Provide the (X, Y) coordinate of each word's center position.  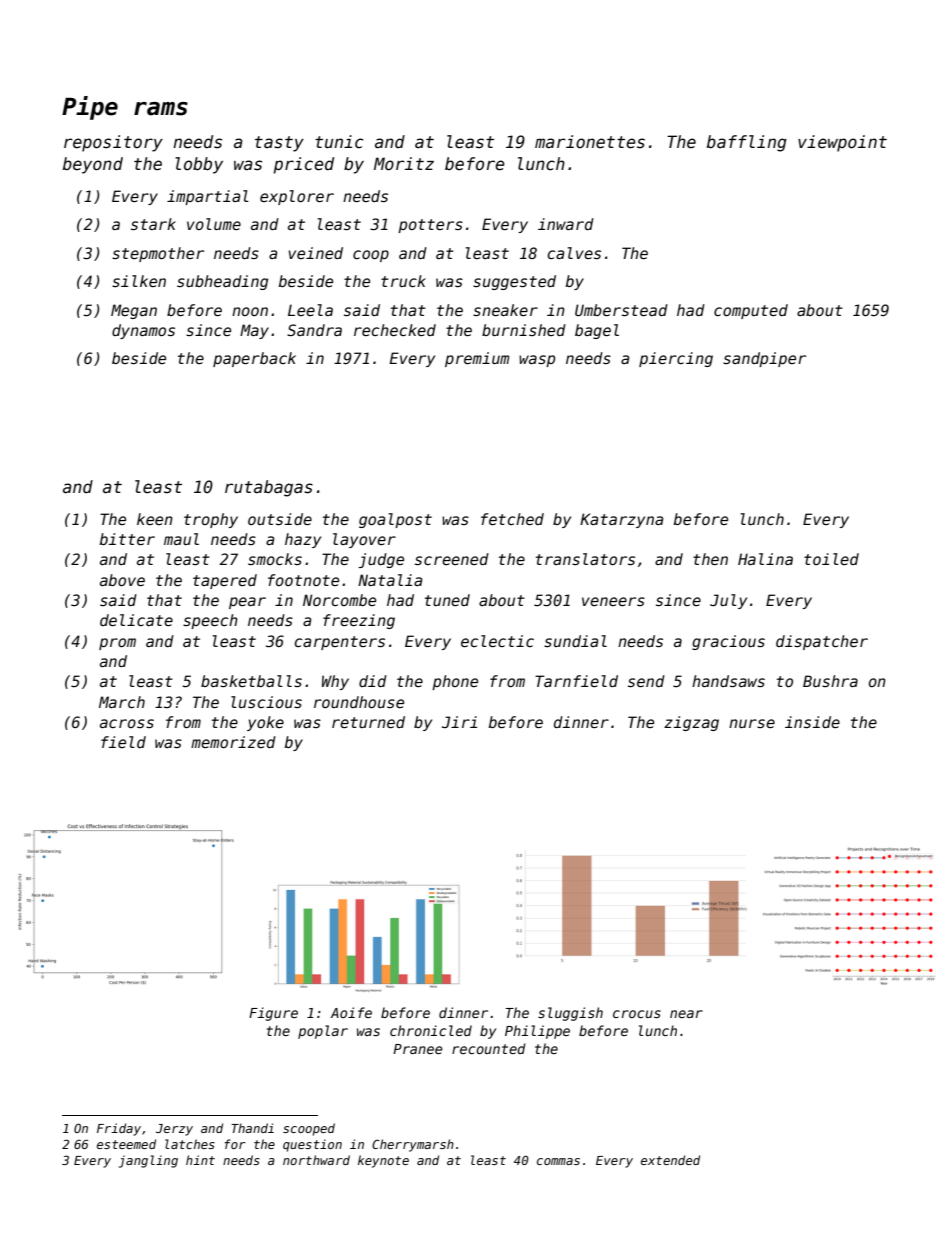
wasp (537, 361)
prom (117, 644)
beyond (93, 165)
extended (670, 1160)
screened (452, 559)
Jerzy (174, 1130)
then (710, 559)
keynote (383, 1161)
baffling (747, 143)
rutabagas (269, 488)
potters (430, 226)
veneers (613, 601)
